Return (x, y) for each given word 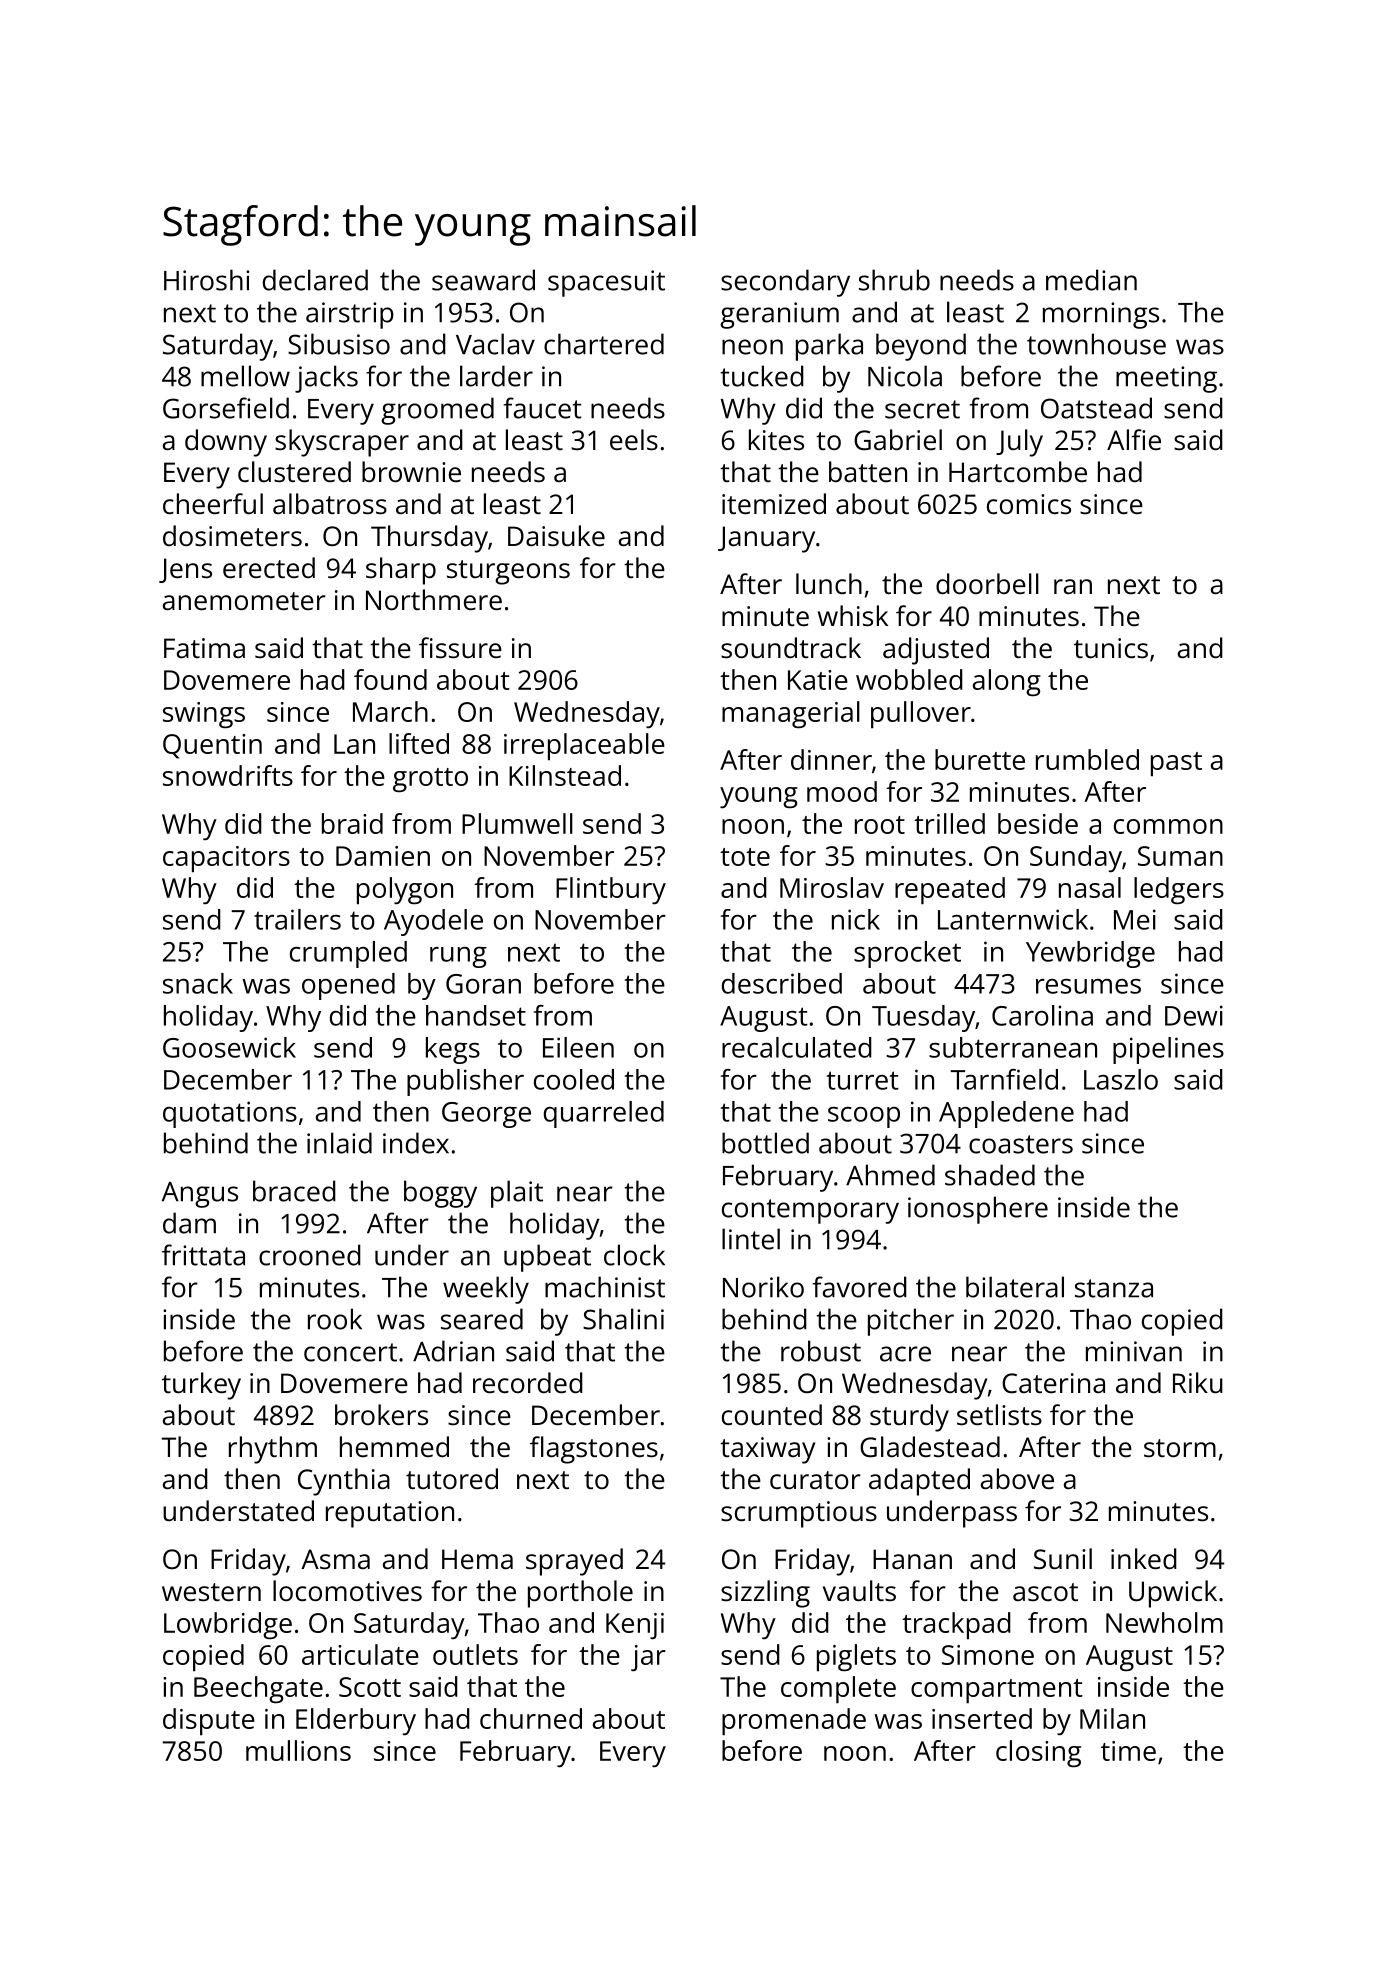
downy (226, 443)
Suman (1180, 856)
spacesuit (606, 283)
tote (745, 857)
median (1091, 280)
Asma (335, 1559)
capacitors (226, 859)
